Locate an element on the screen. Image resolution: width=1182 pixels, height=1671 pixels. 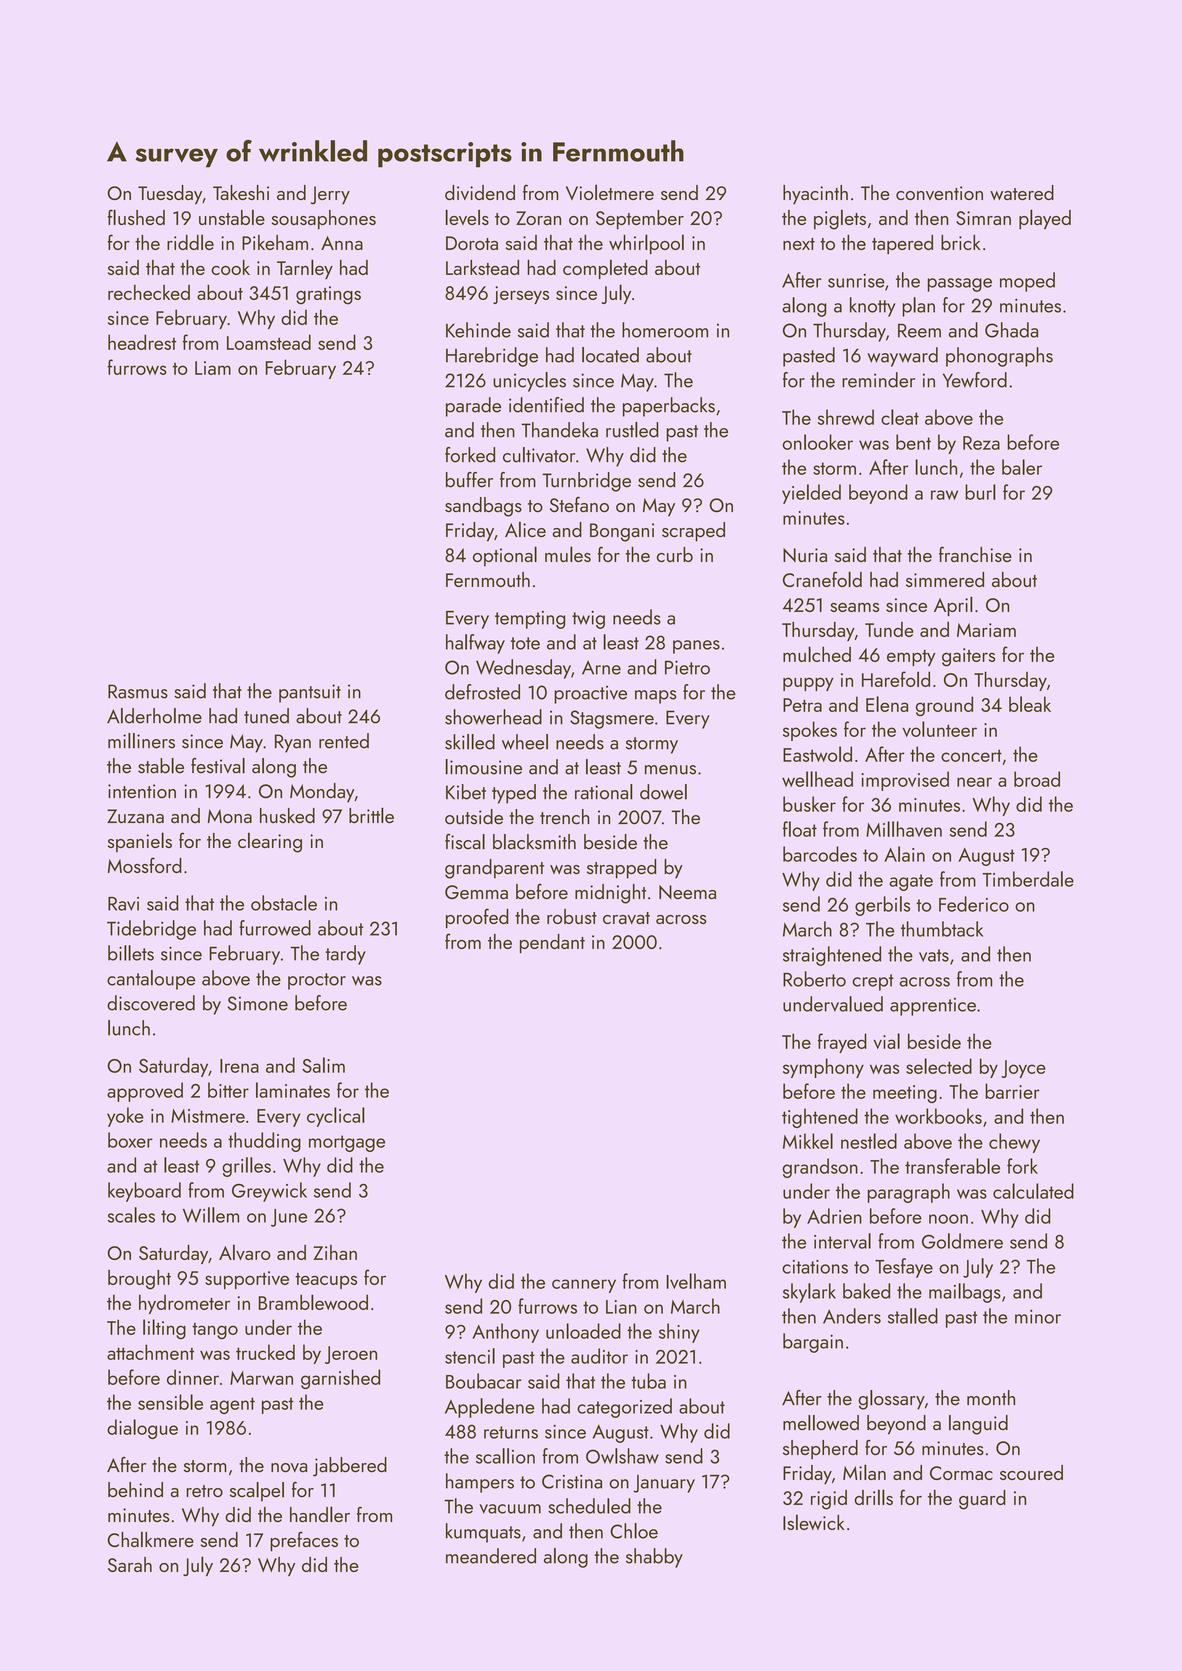
Tuesday is located at coordinates (170, 195).
